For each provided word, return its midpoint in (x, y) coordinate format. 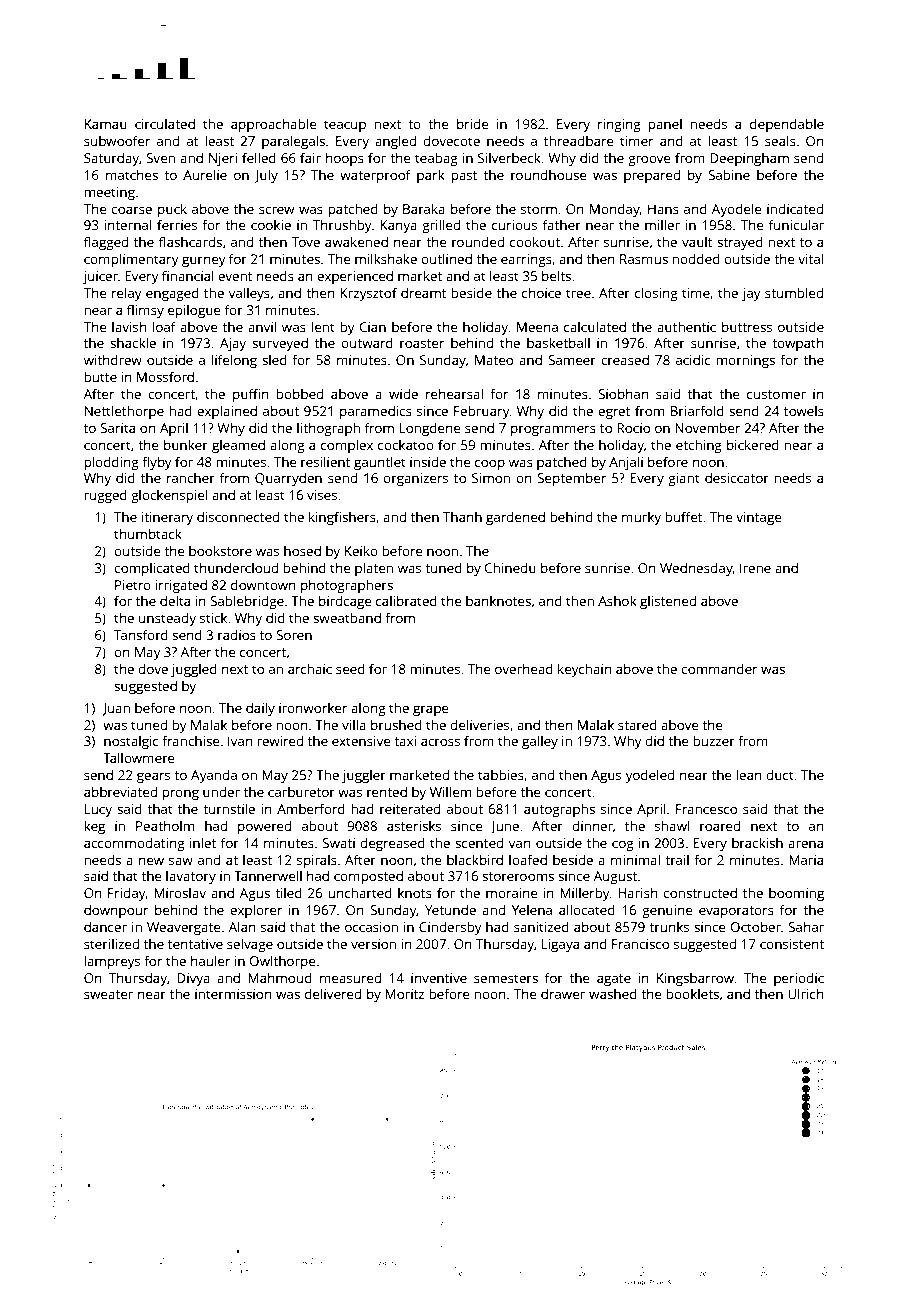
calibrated (406, 600)
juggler (364, 776)
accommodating (134, 844)
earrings (526, 260)
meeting (109, 193)
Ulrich (806, 993)
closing (656, 294)
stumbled (794, 292)
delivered (333, 993)
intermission (233, 994)
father (562, 224)
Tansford (141, 634)
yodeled (650, 776)
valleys (249, 294)
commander (719, 669)
